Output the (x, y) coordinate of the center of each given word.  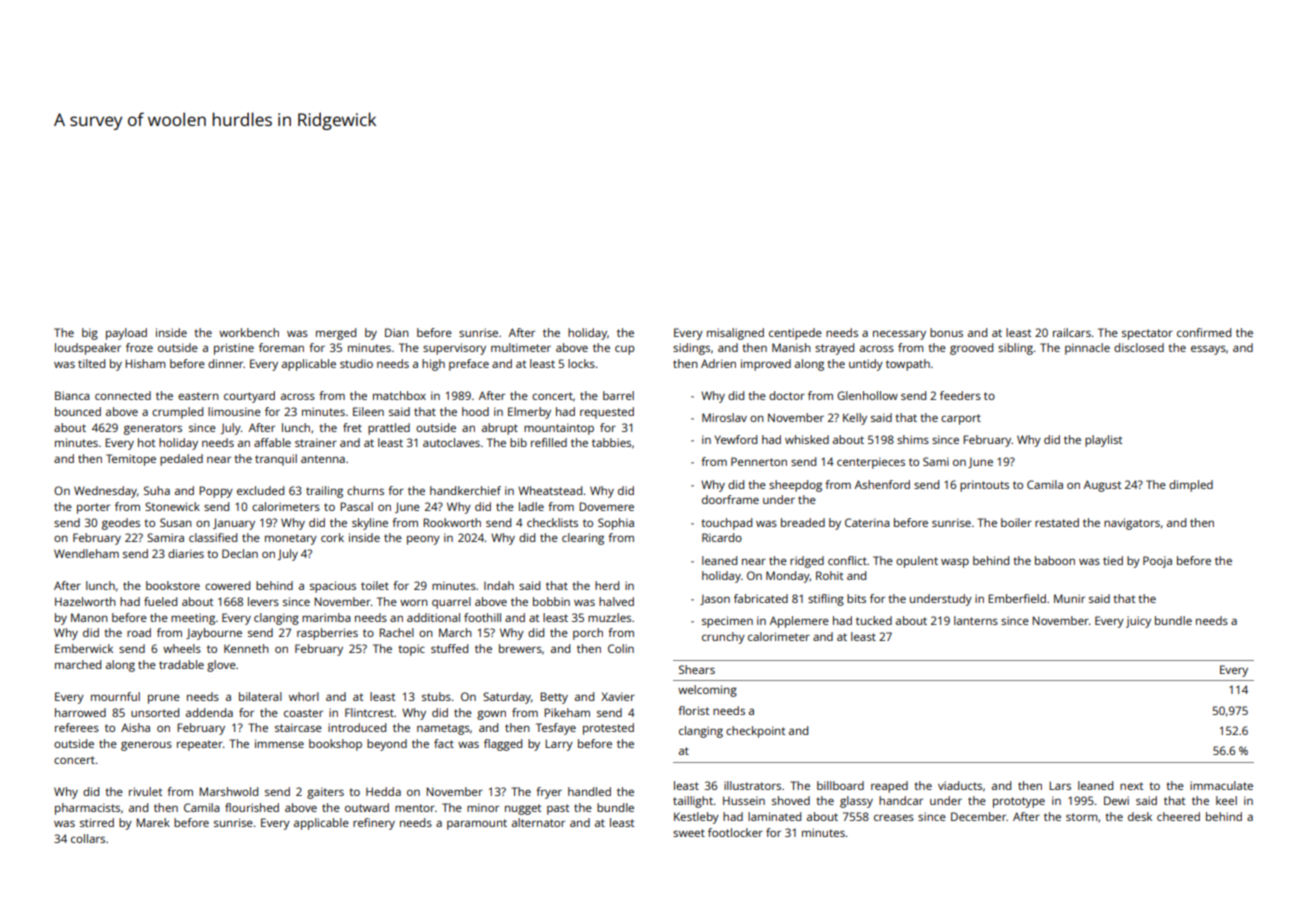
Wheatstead (550, 490)
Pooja (1157, 562)
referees (77, 727)
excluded (260, 490)
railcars (1072, 332)
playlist (1103, 441)
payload (126, 334)
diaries (186, 553)
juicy (1138, 622)
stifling (826, 600)
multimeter (521, 347)
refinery (374, 824)
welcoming (707, 691)
